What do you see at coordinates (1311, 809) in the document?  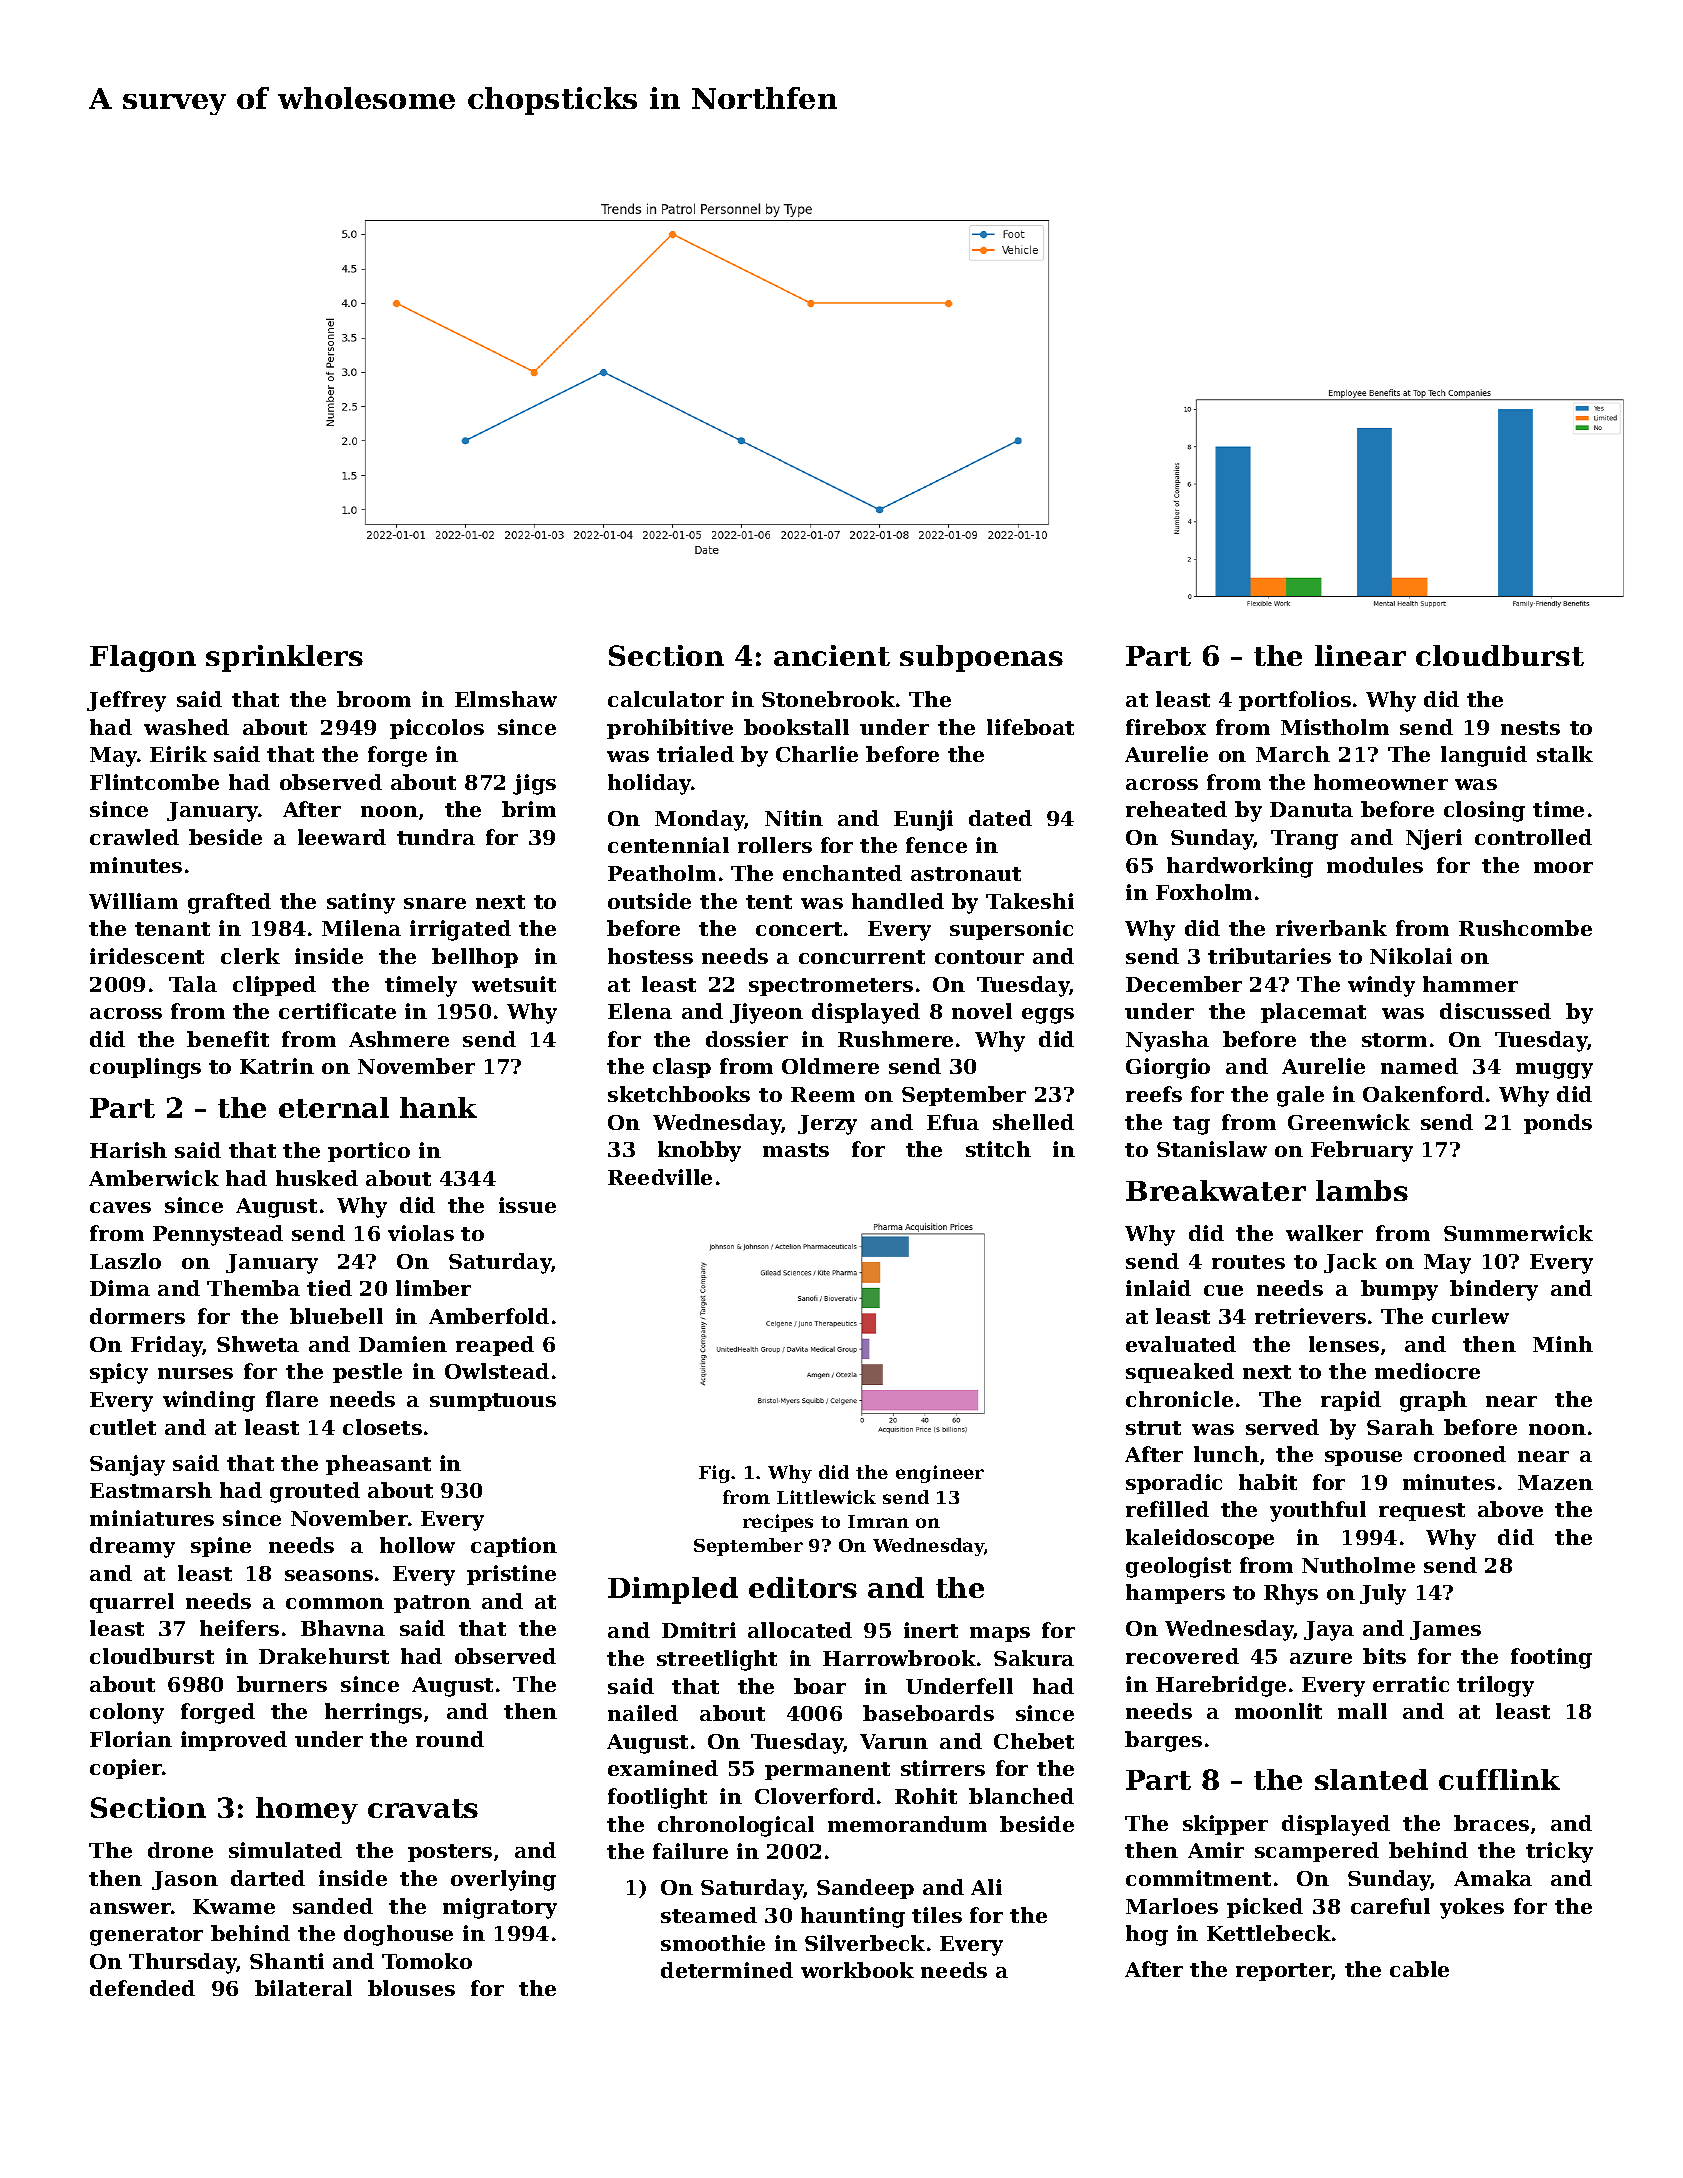 I see `Danuta` at bounding box center [1311, 809].
